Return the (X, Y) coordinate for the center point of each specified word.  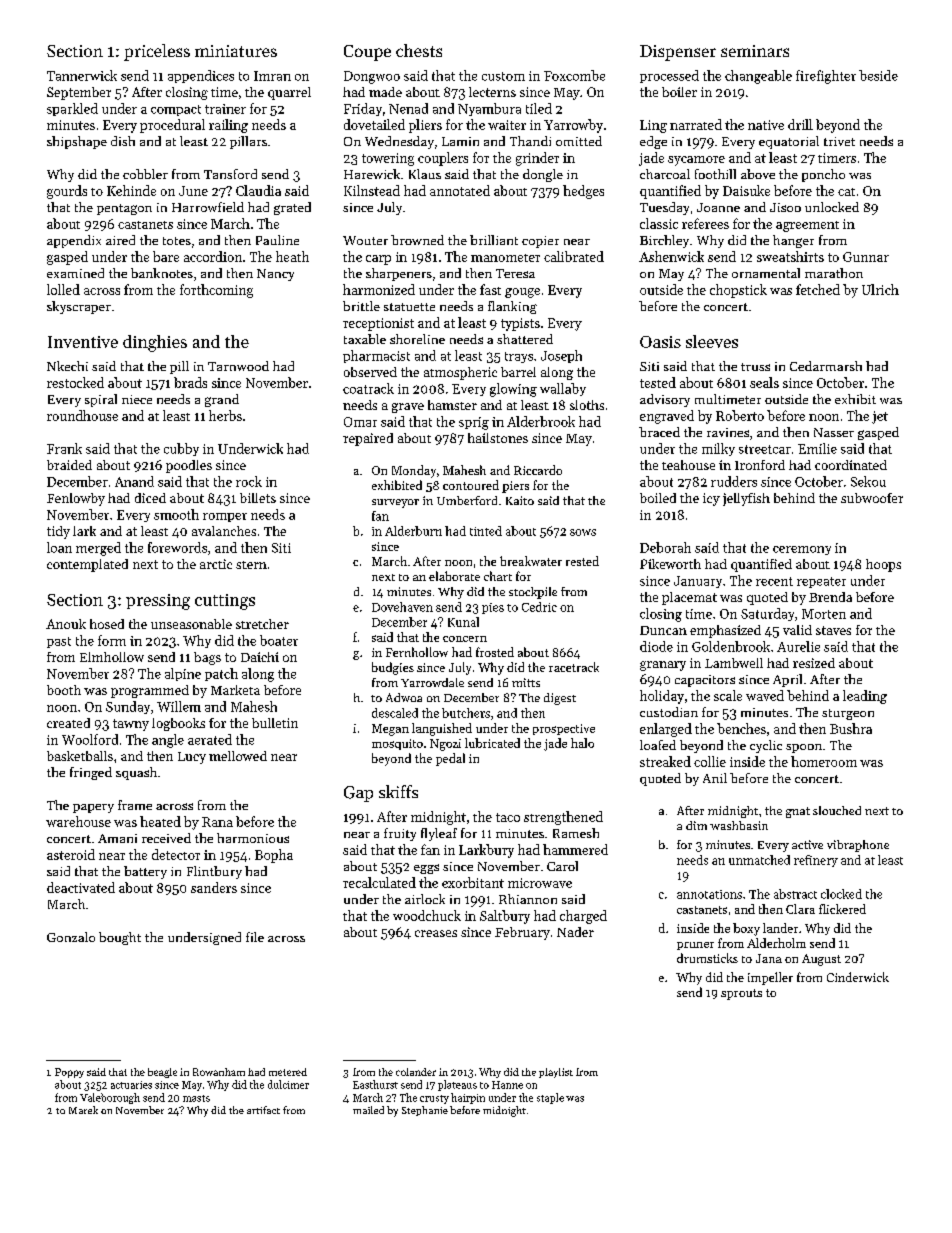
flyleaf (439, 834)
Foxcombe (574, 75)
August (821, 960)
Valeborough (110, 1098)
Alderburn (413, 531)
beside (878, 75)
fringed (91, 773)
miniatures (236, 51)
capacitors (705, 681)
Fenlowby (76, 499)
